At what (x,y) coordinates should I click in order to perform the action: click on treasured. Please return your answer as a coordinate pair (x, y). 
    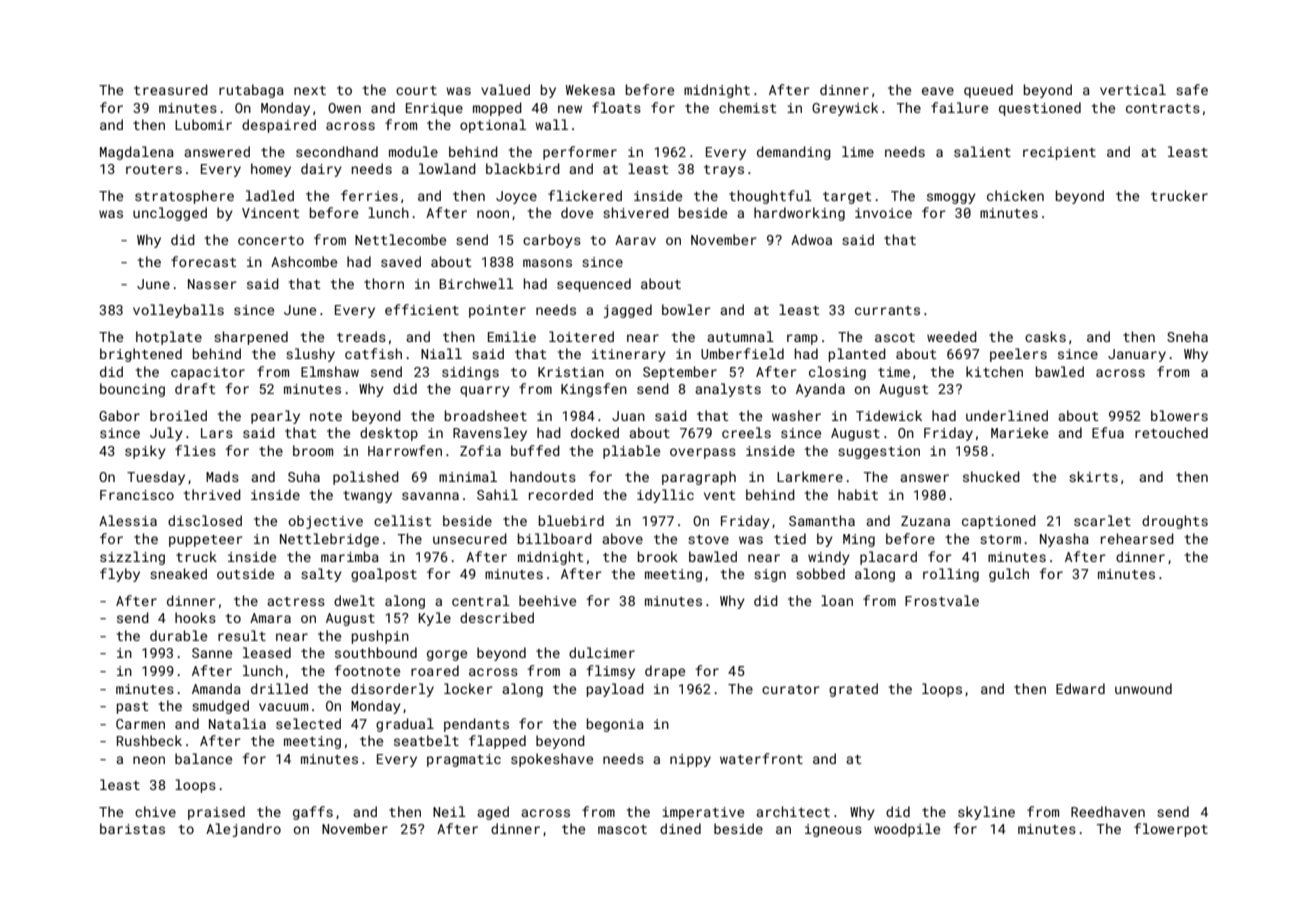
    Looking at the image, I should click on (171, 89).
